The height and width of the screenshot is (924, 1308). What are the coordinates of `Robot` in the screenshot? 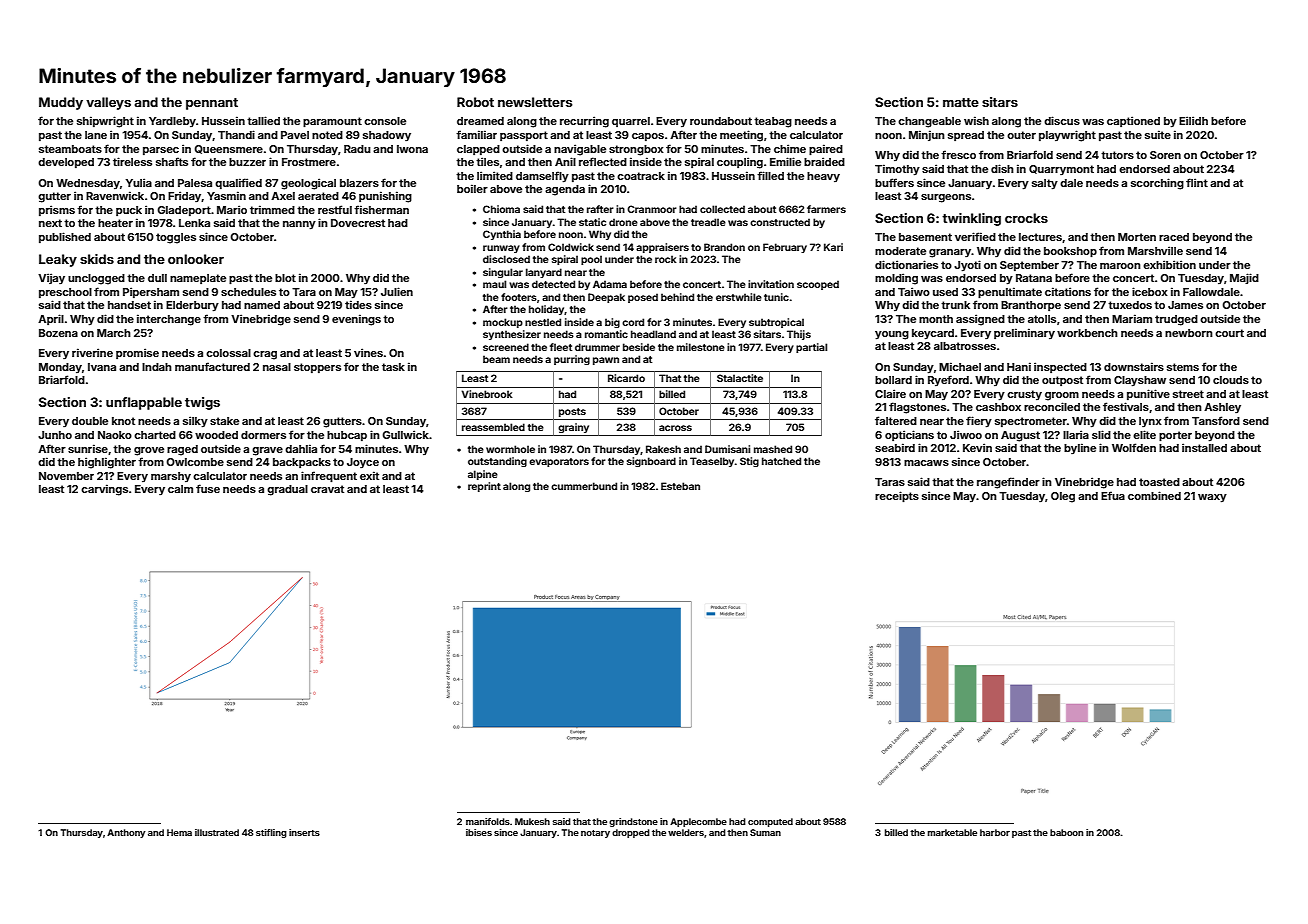 It's located at (475, 102).
